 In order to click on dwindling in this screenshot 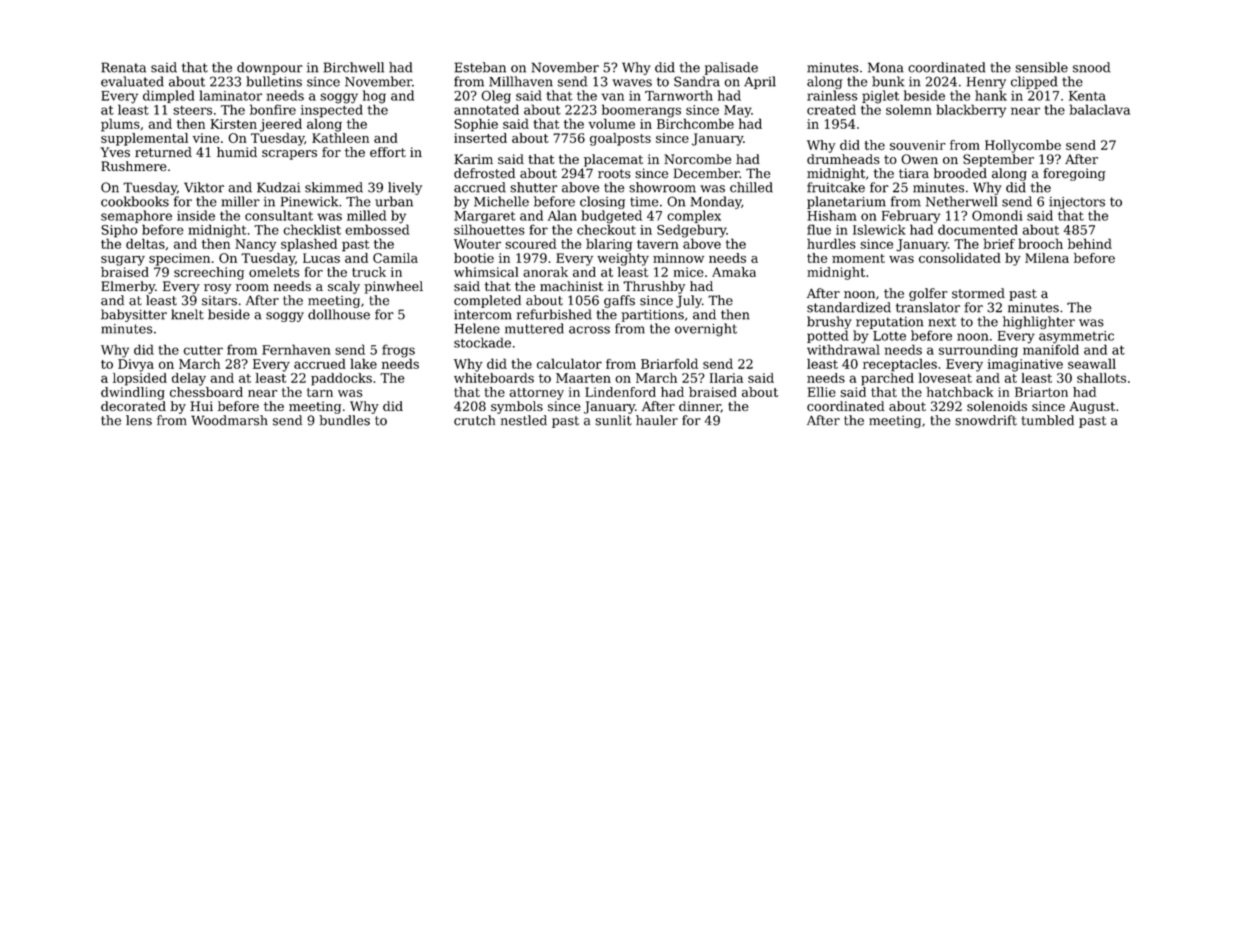, I will do `click(133, 393)`.
